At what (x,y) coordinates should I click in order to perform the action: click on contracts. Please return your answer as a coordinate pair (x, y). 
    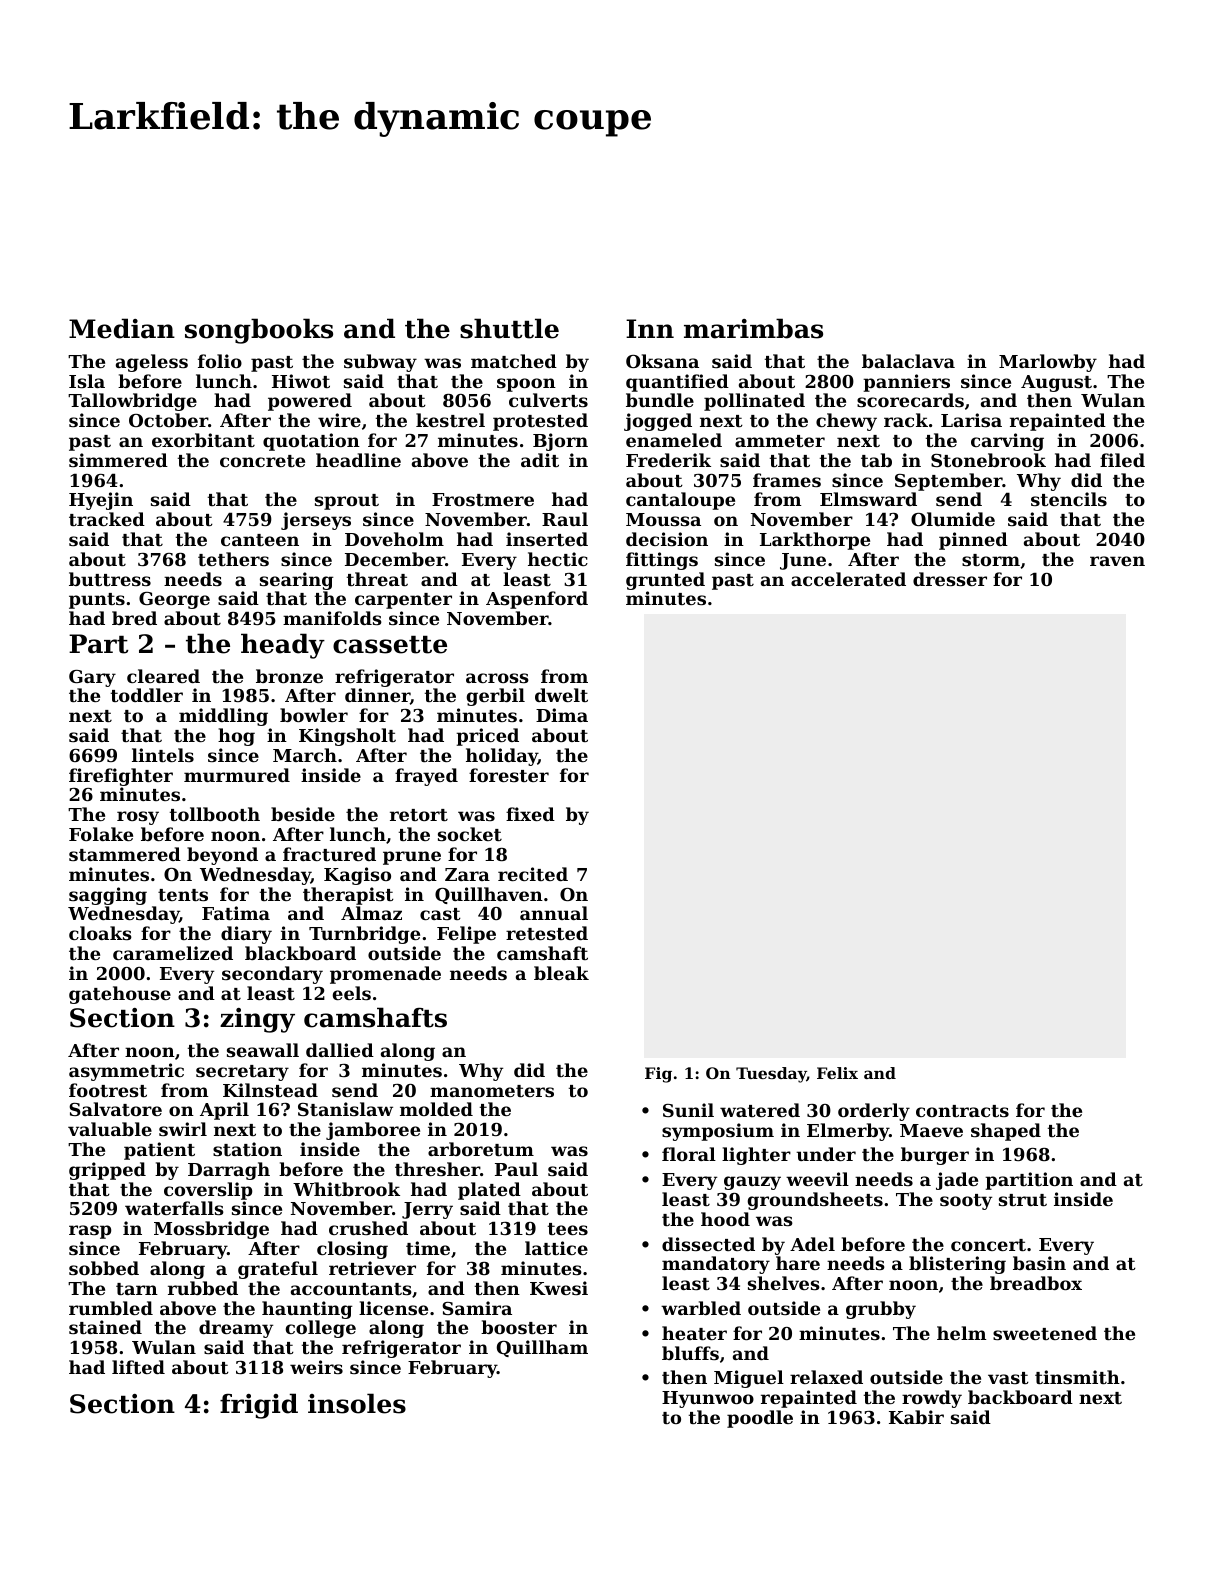
    Looking at the image, I should click on (962, 1111).
